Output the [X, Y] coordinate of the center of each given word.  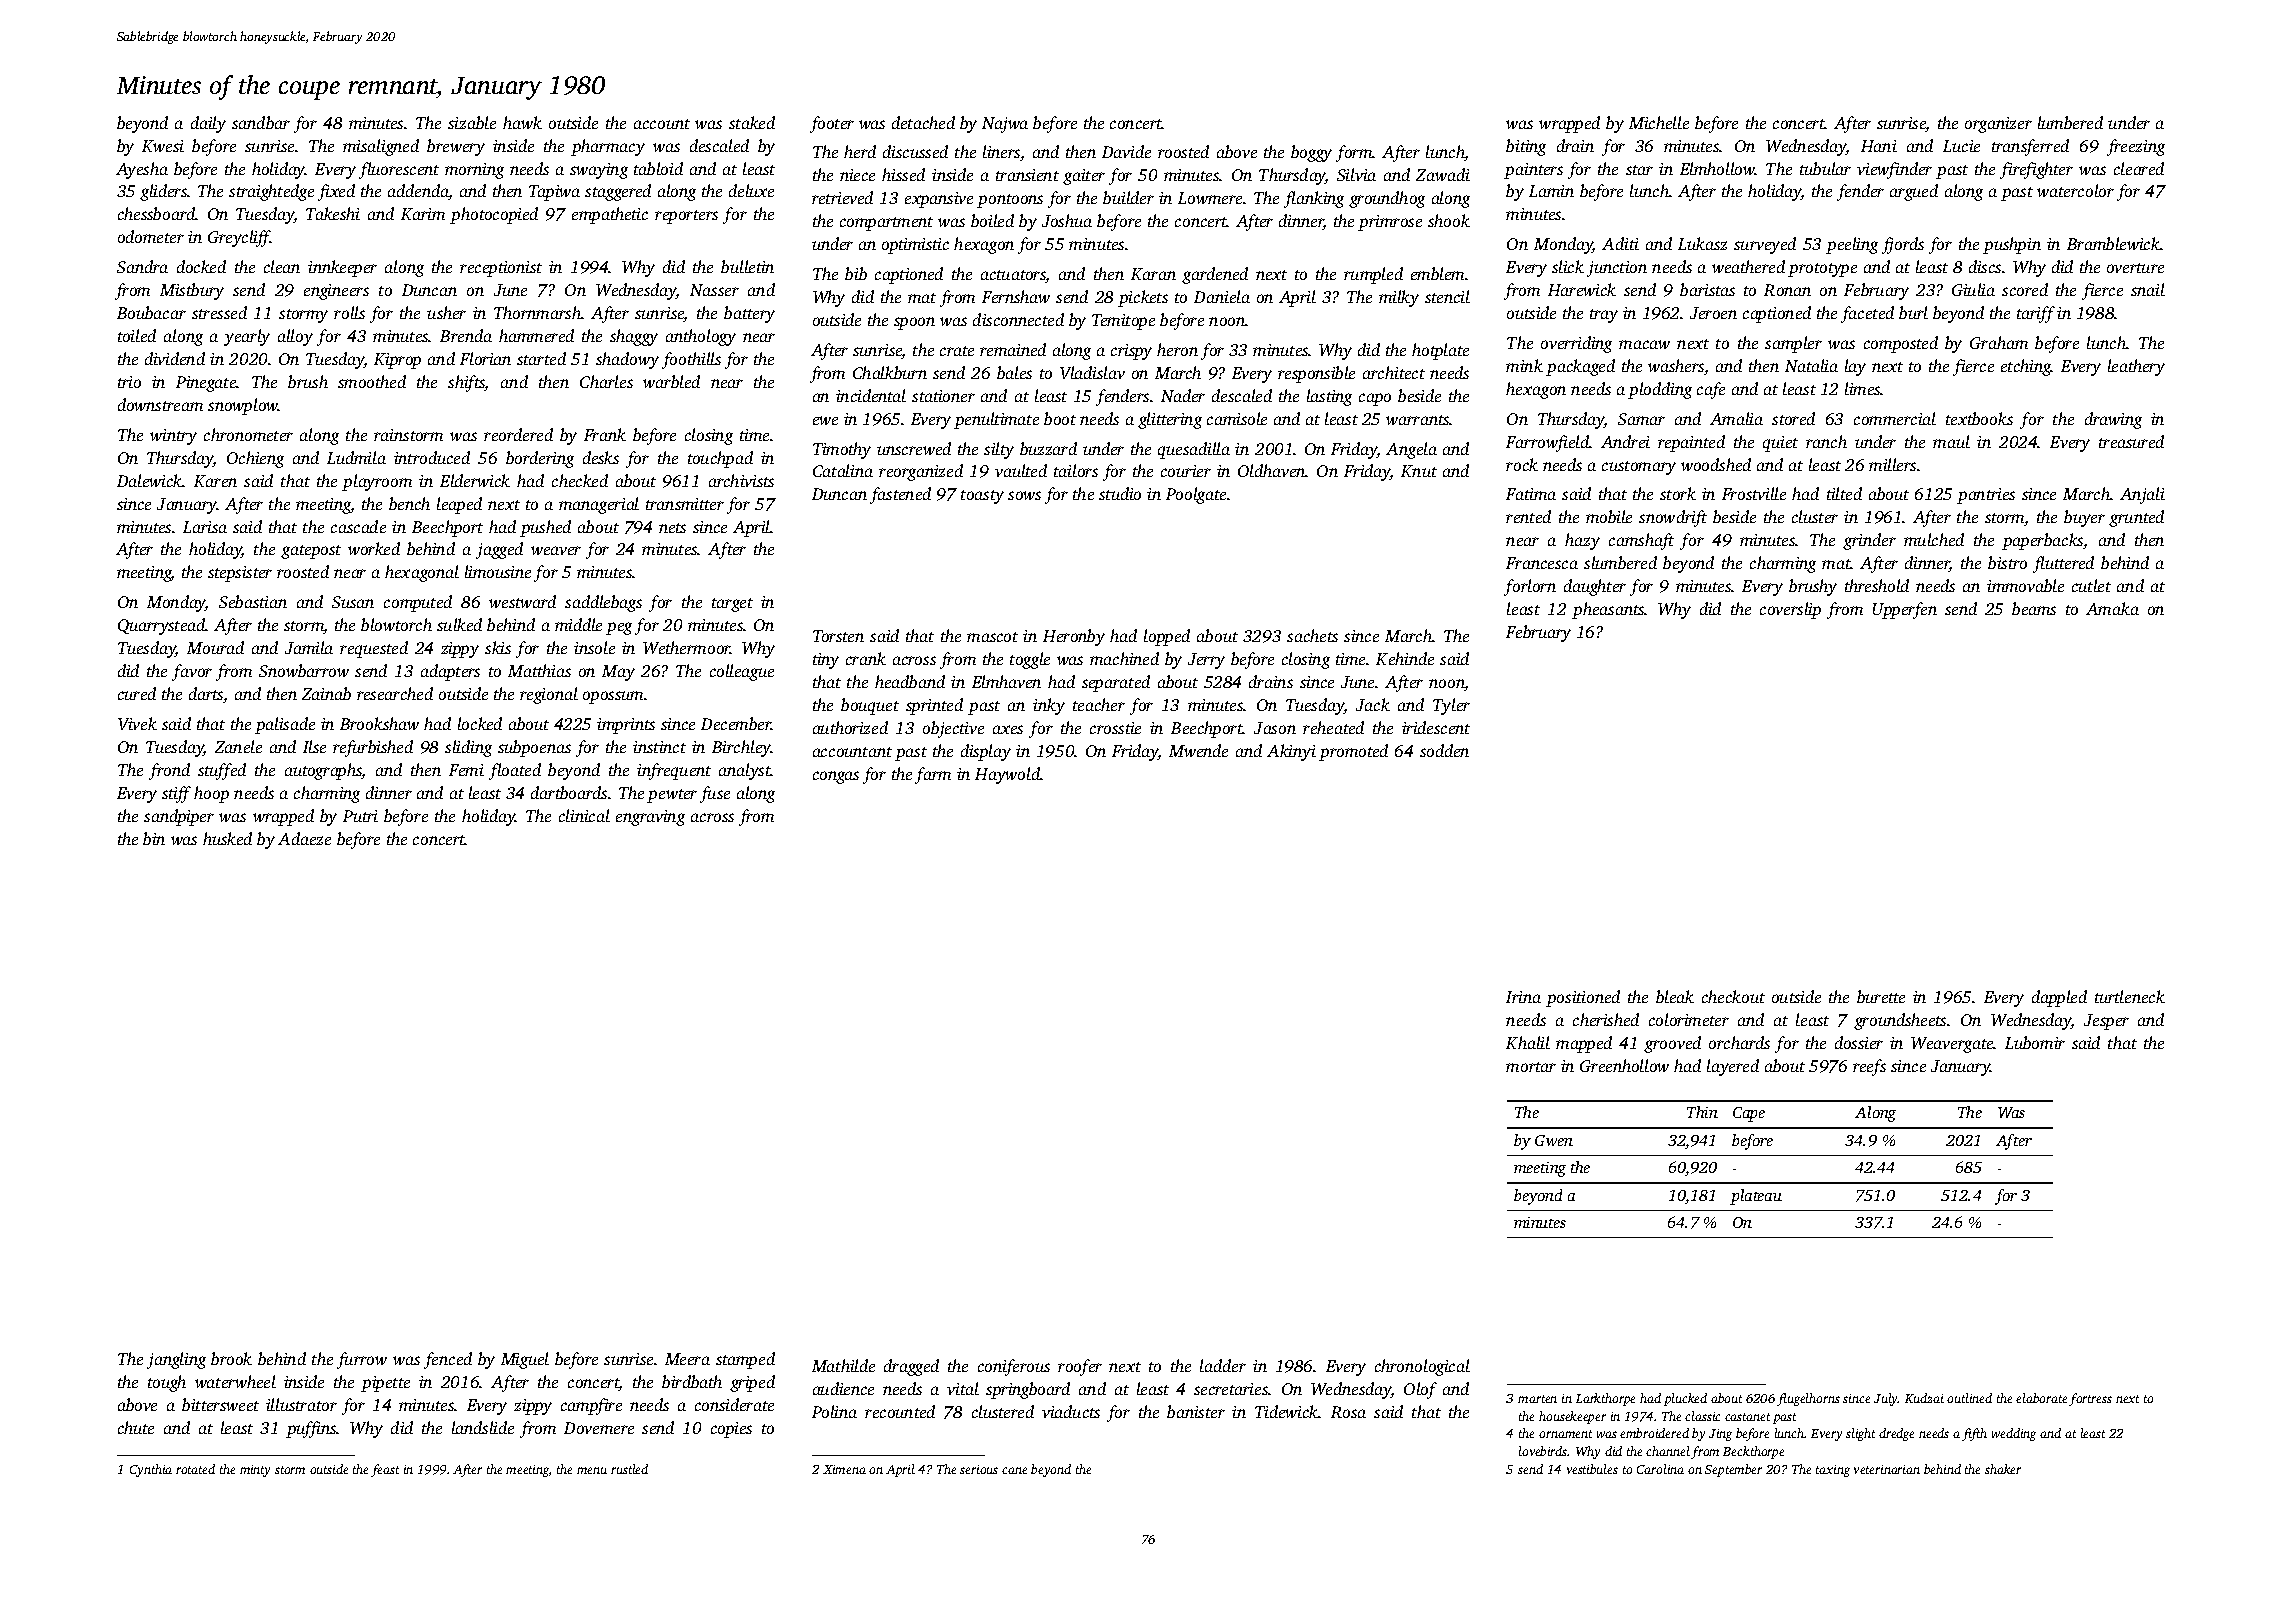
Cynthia [151, 1470]
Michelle [1659, 122]
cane [1014, 1470]
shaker [2003, 1469]
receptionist [501, 269]
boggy [1311, 153]
